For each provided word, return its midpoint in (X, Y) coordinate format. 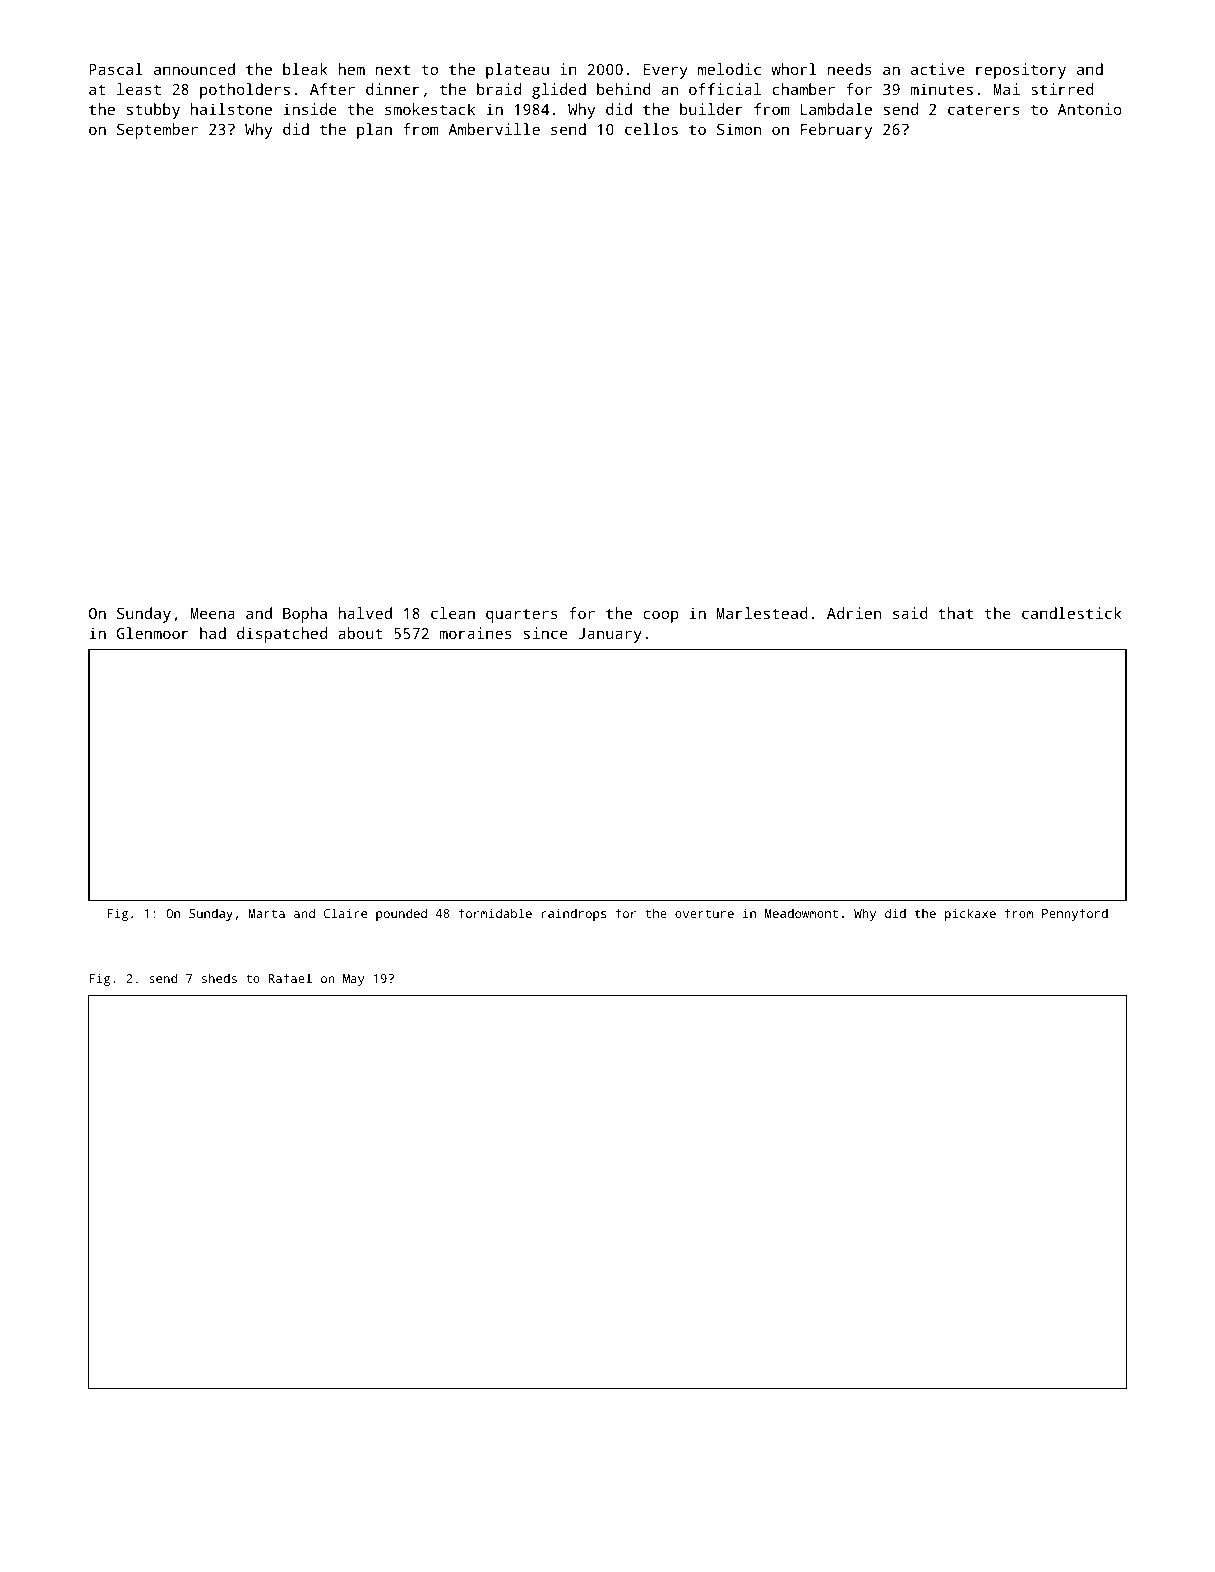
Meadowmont (801, 913)
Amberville (494, 129)
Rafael (290, 978)
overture (704, 913)
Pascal (116, 69)
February (836, 131)
